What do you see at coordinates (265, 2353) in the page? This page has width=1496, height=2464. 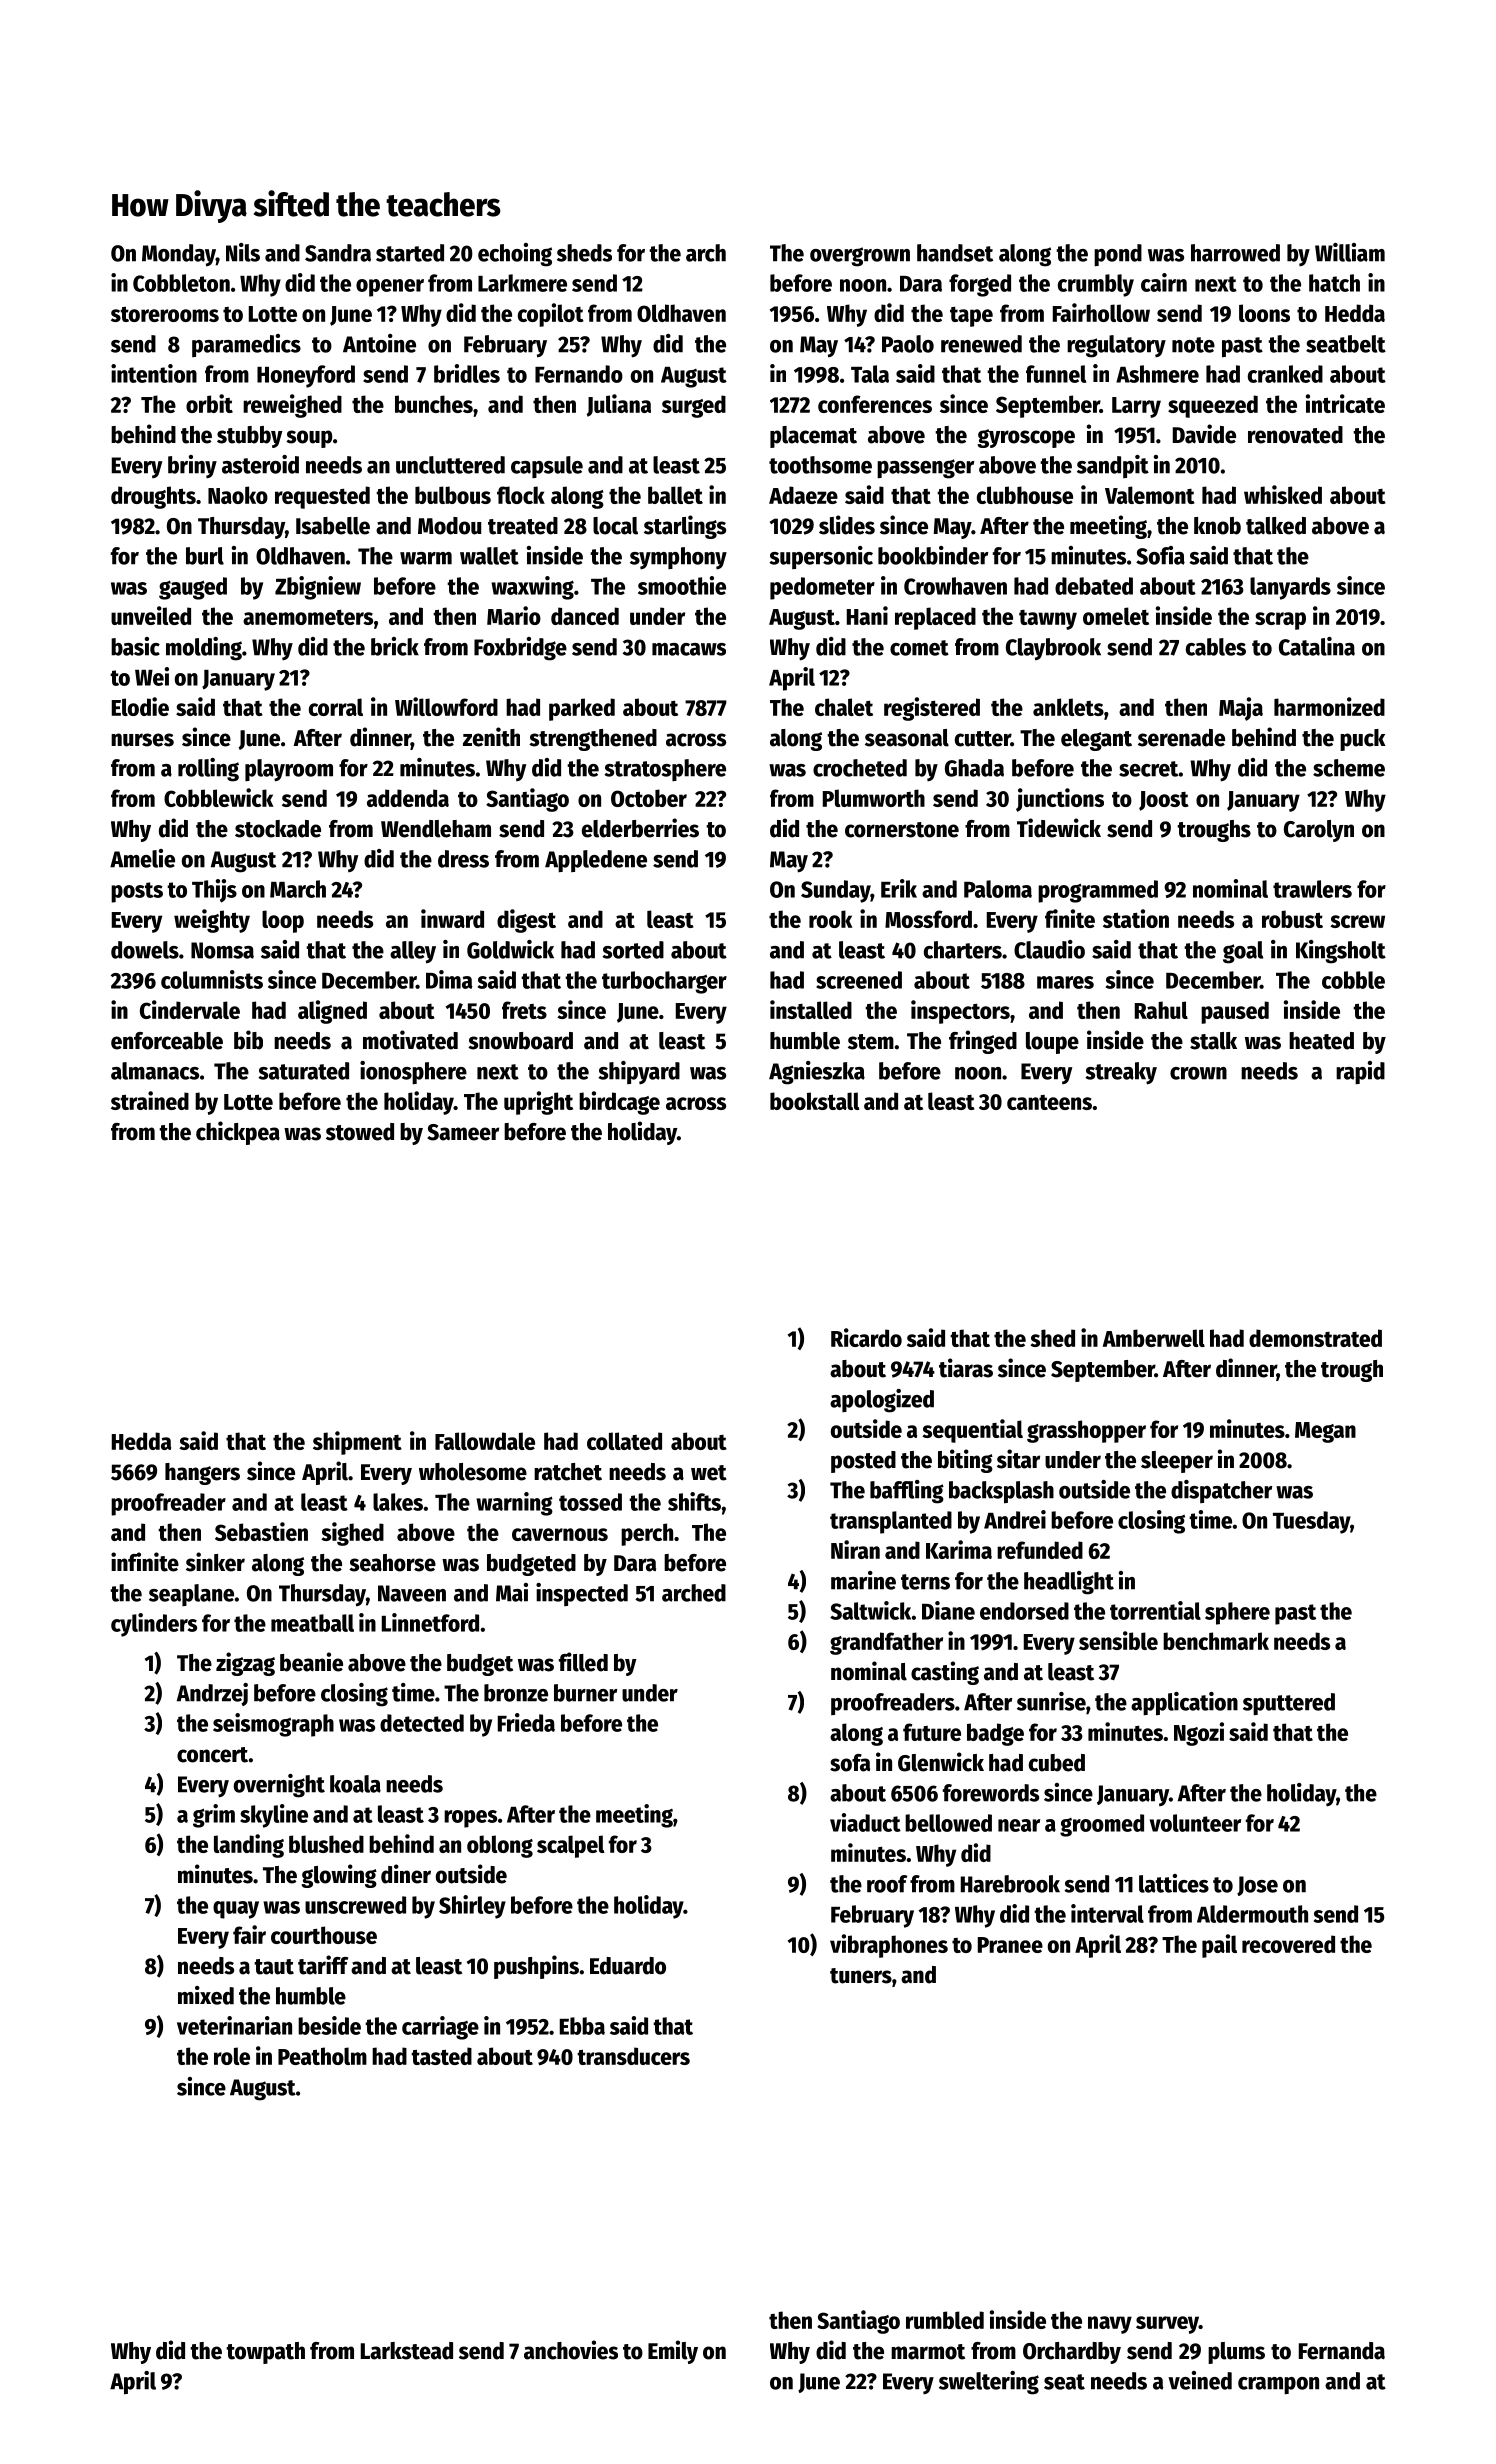 I see `towpath` at bounding box center [265, 2353].
